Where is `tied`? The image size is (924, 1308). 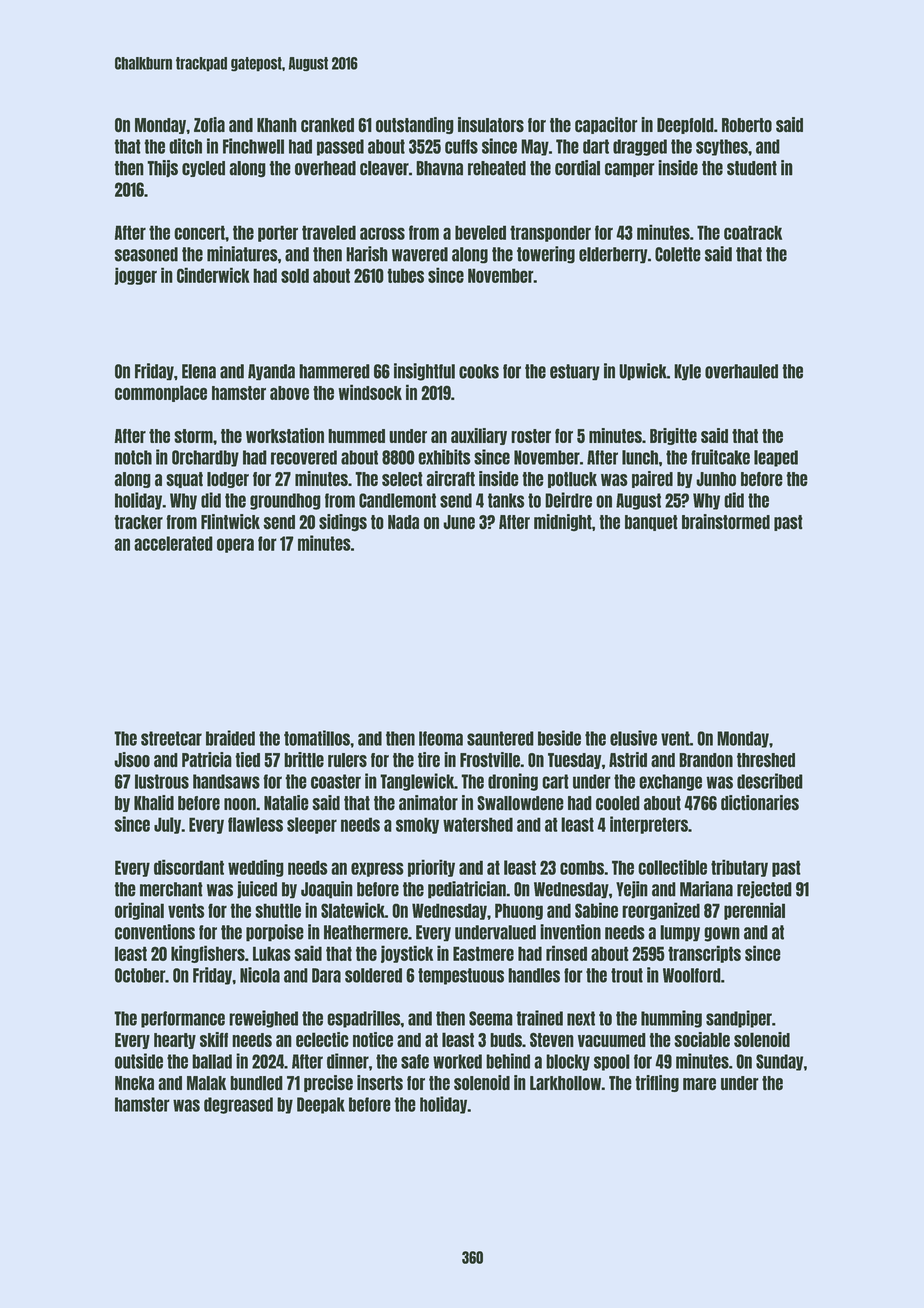
tied is located at coordinates (247, 760).
